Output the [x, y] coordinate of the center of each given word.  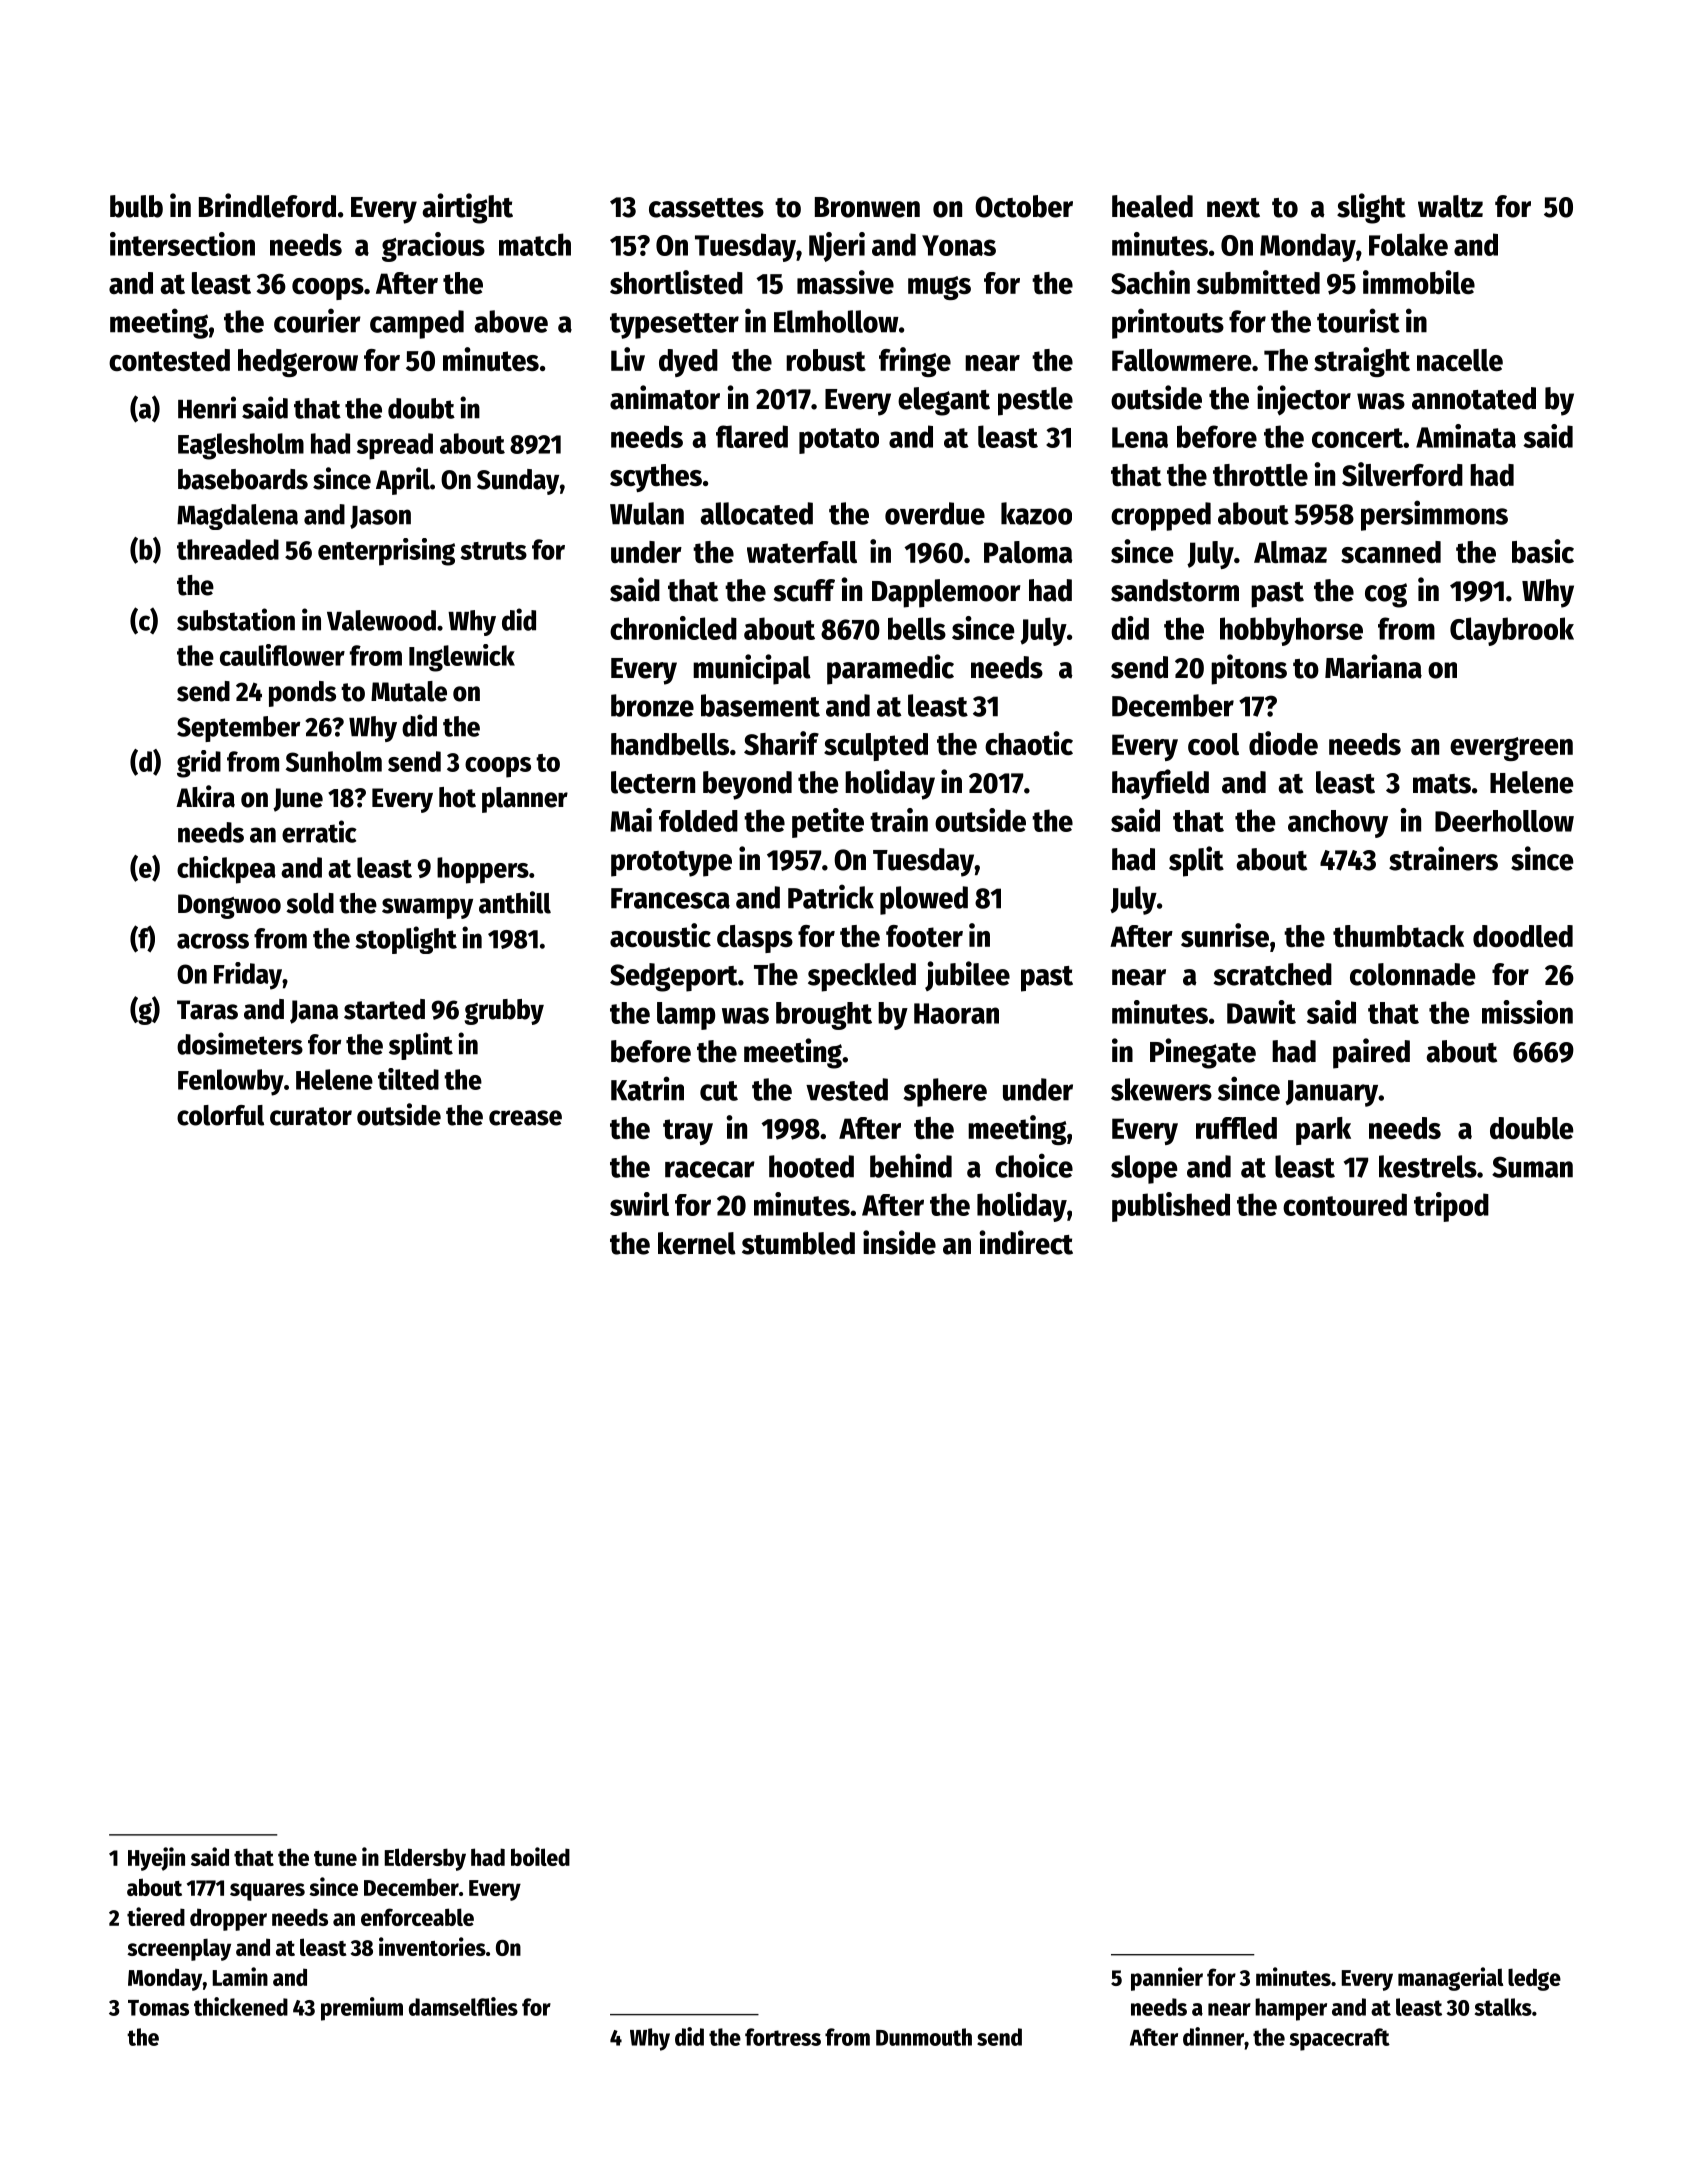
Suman [1532, 1167]
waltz [1450, 206]
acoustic [660, 935]
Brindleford [267, 205]
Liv [628, 359]
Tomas [158, 2008]
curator [311, 1116]
